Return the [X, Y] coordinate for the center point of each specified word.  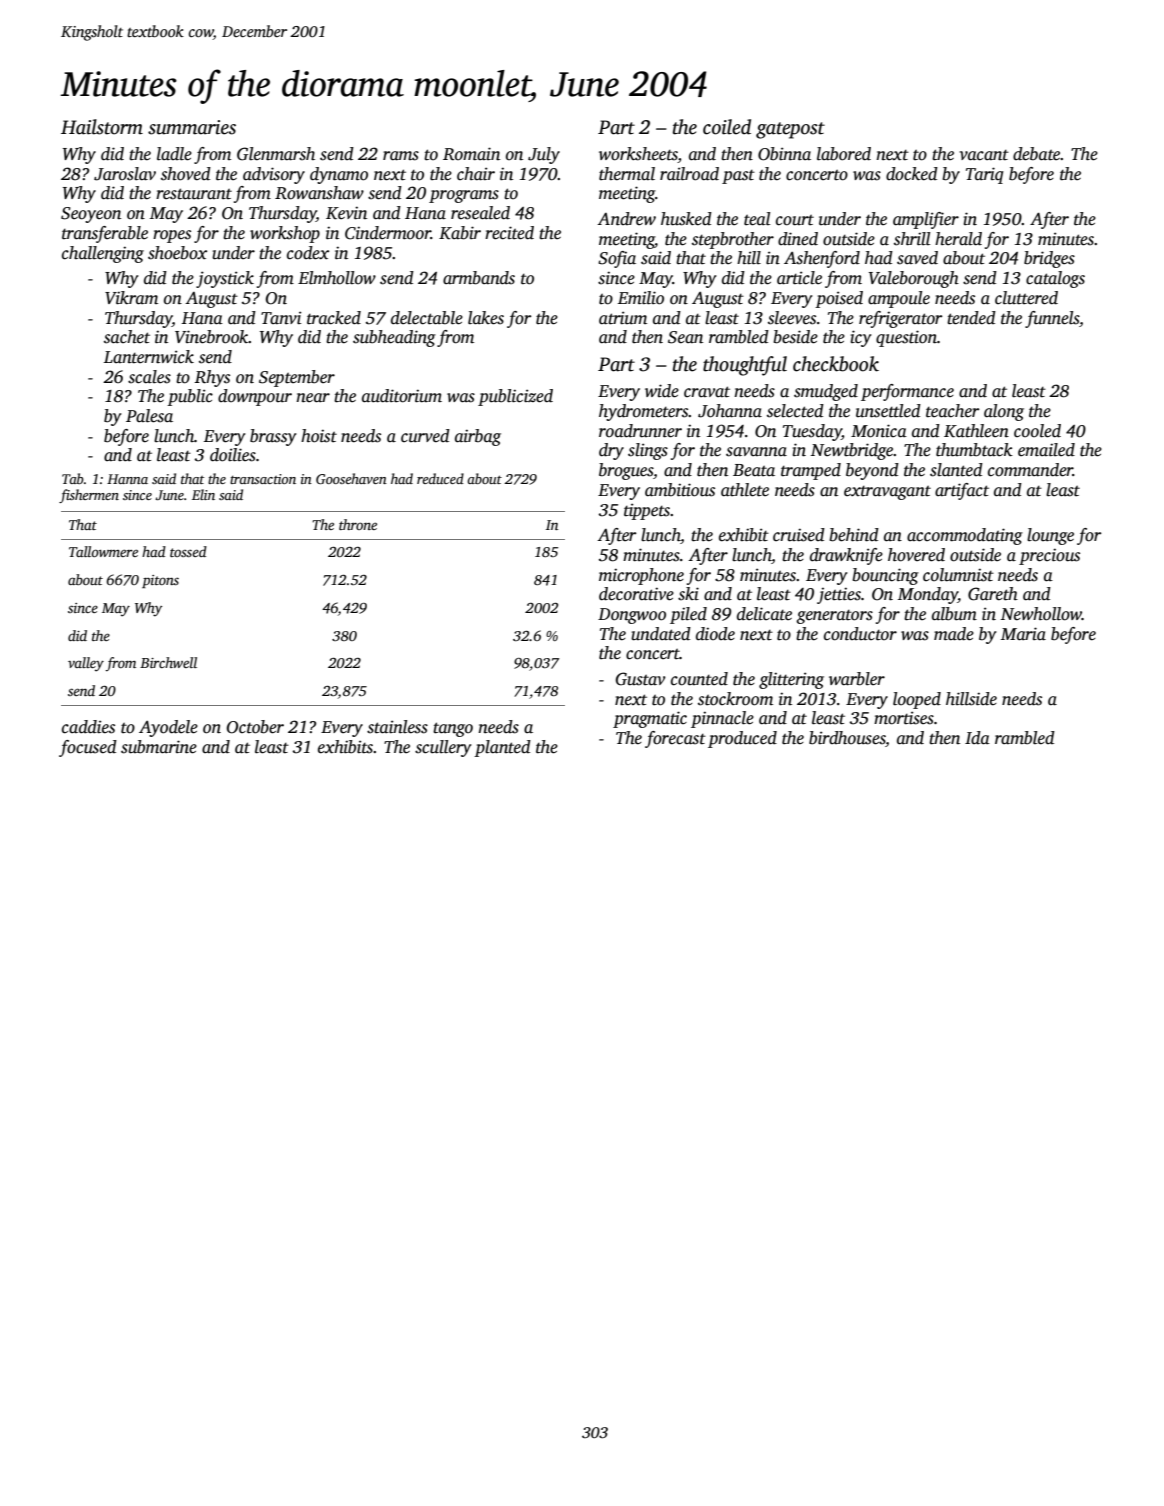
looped [917, 700]
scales [149, 377]
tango [453, 729]
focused [88, 748]
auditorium [402, 396]
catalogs [1055, 279]
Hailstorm [102, 127]
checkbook [836, 364]
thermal [627, 174]
